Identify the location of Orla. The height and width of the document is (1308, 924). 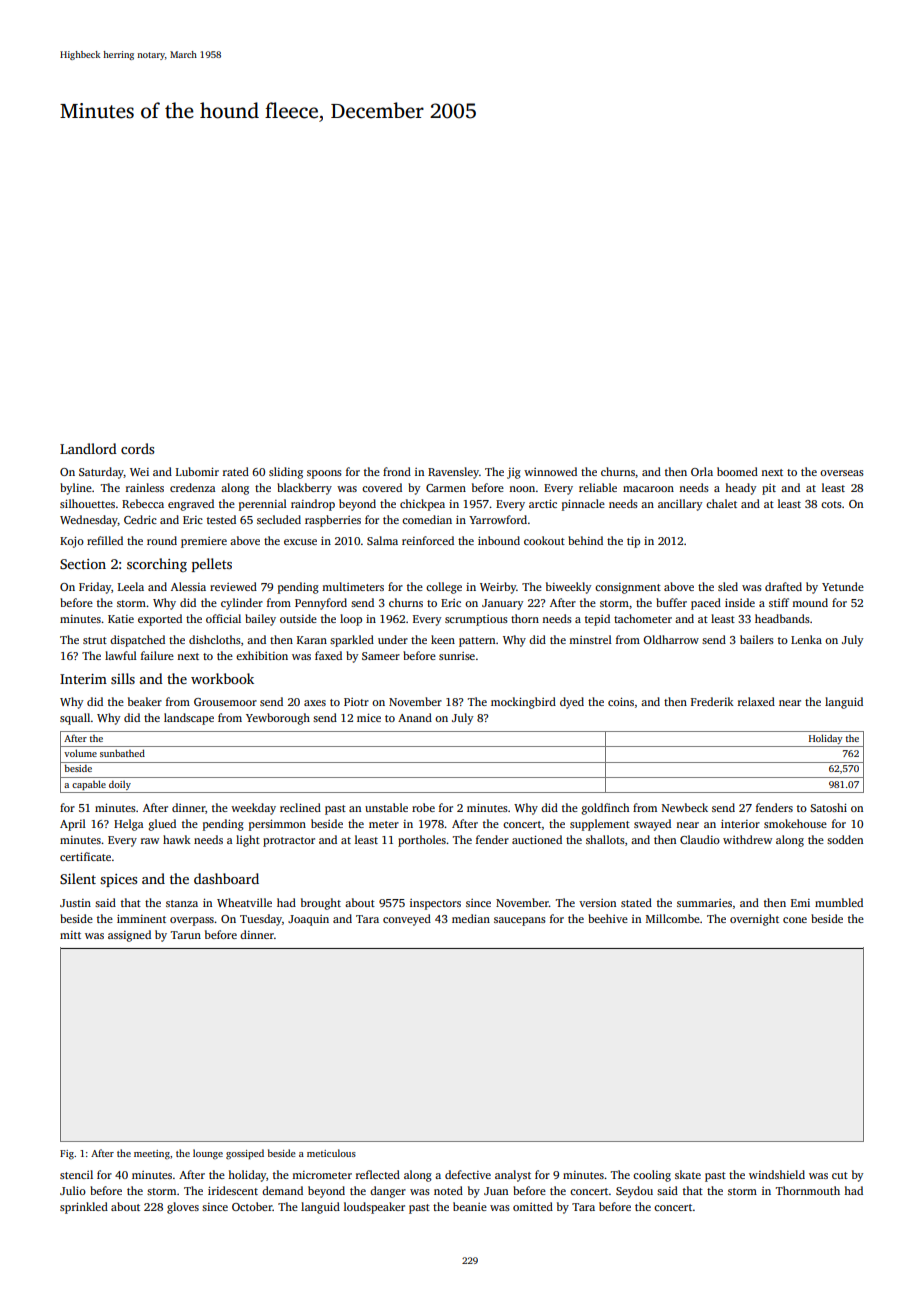
(702, 471).
